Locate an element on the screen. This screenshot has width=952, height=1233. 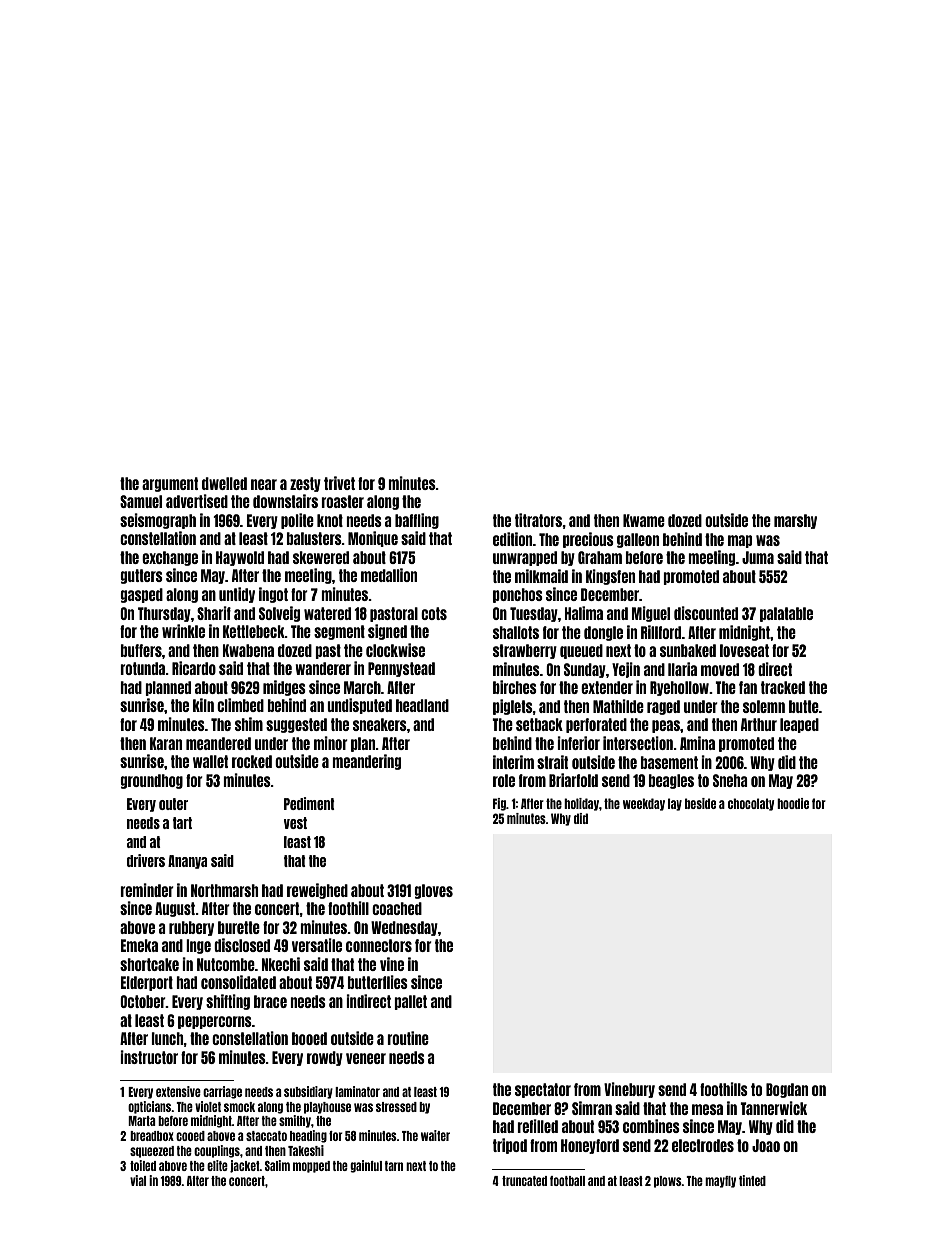
staccato is located at coordinates (266, 1136).
